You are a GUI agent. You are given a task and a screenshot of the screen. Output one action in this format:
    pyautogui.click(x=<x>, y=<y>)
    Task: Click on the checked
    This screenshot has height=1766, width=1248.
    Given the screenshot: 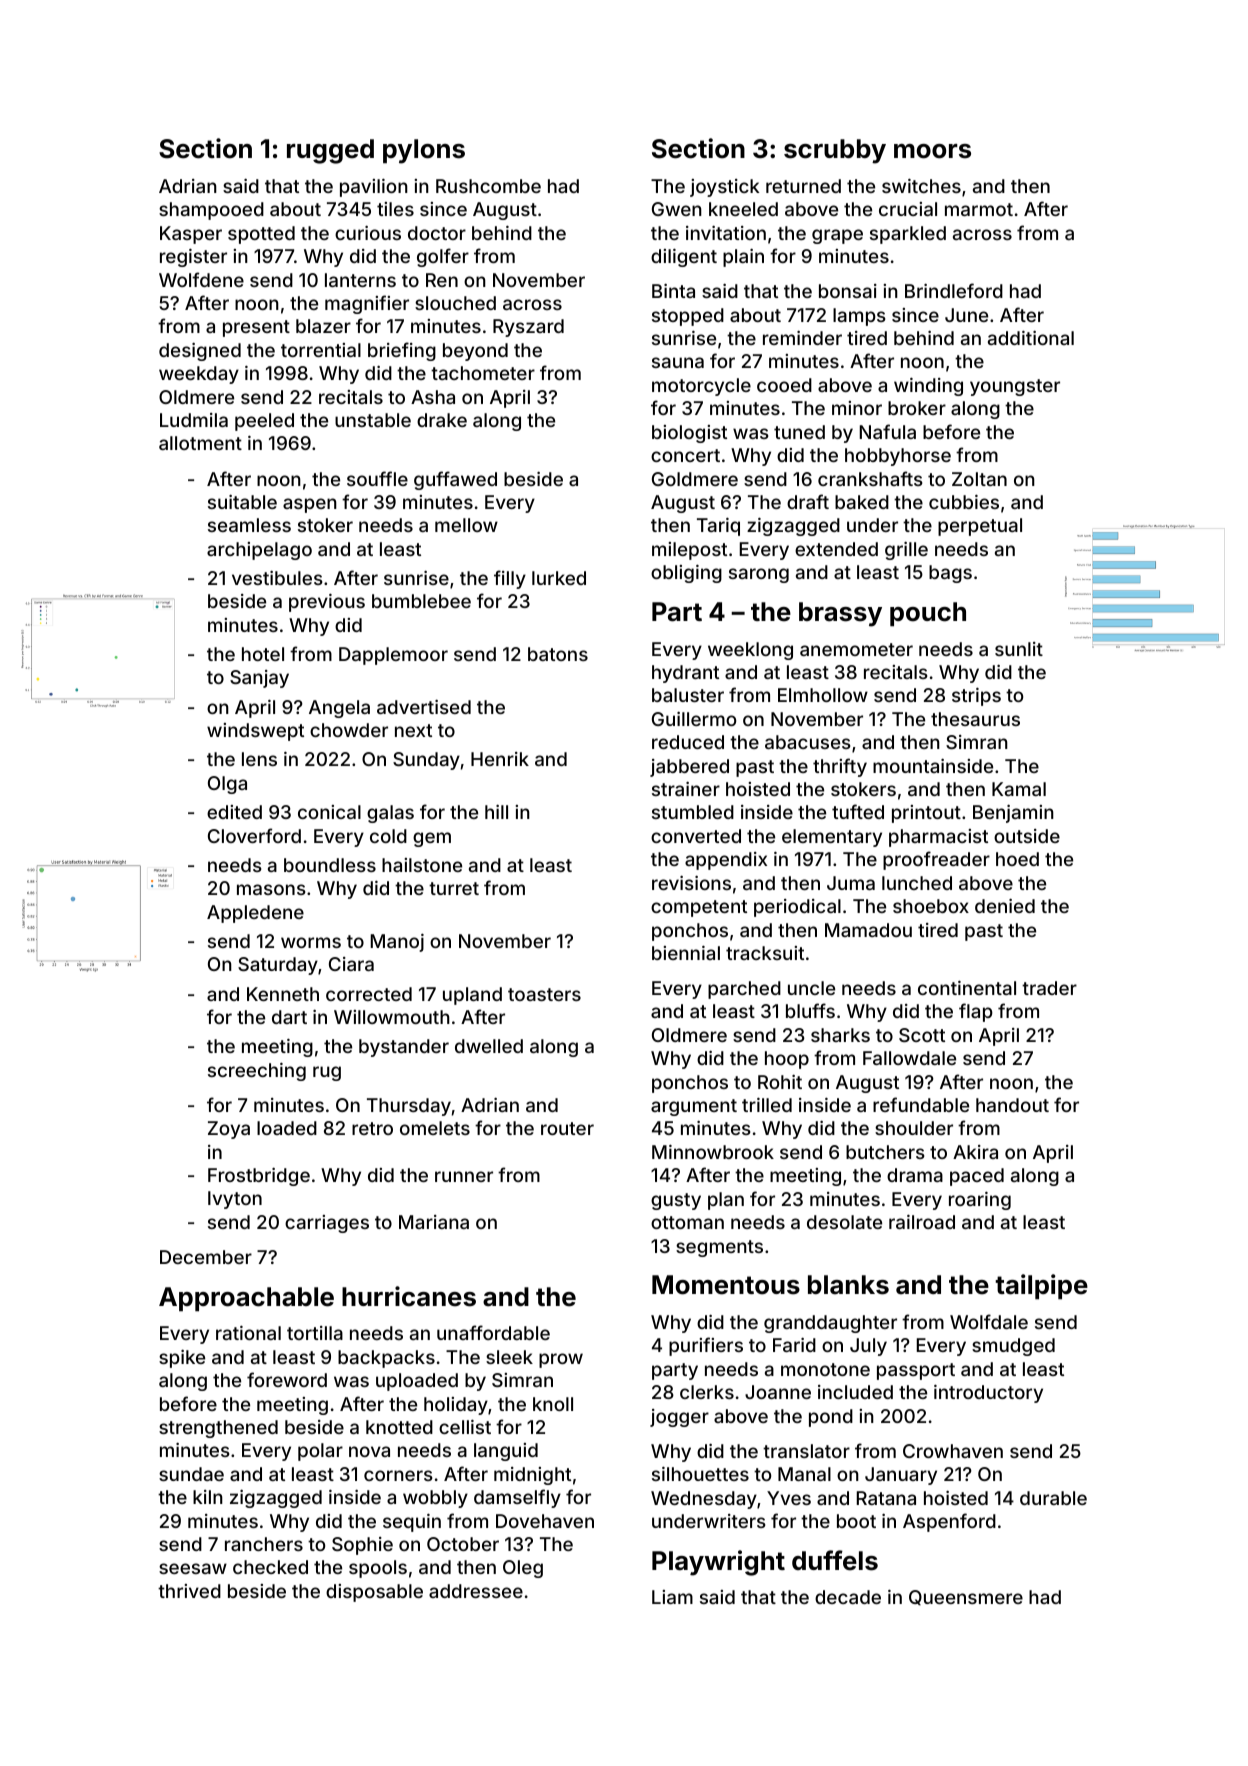 What is the action you would take?
    pyautogui.click(x=270, y=1567)
